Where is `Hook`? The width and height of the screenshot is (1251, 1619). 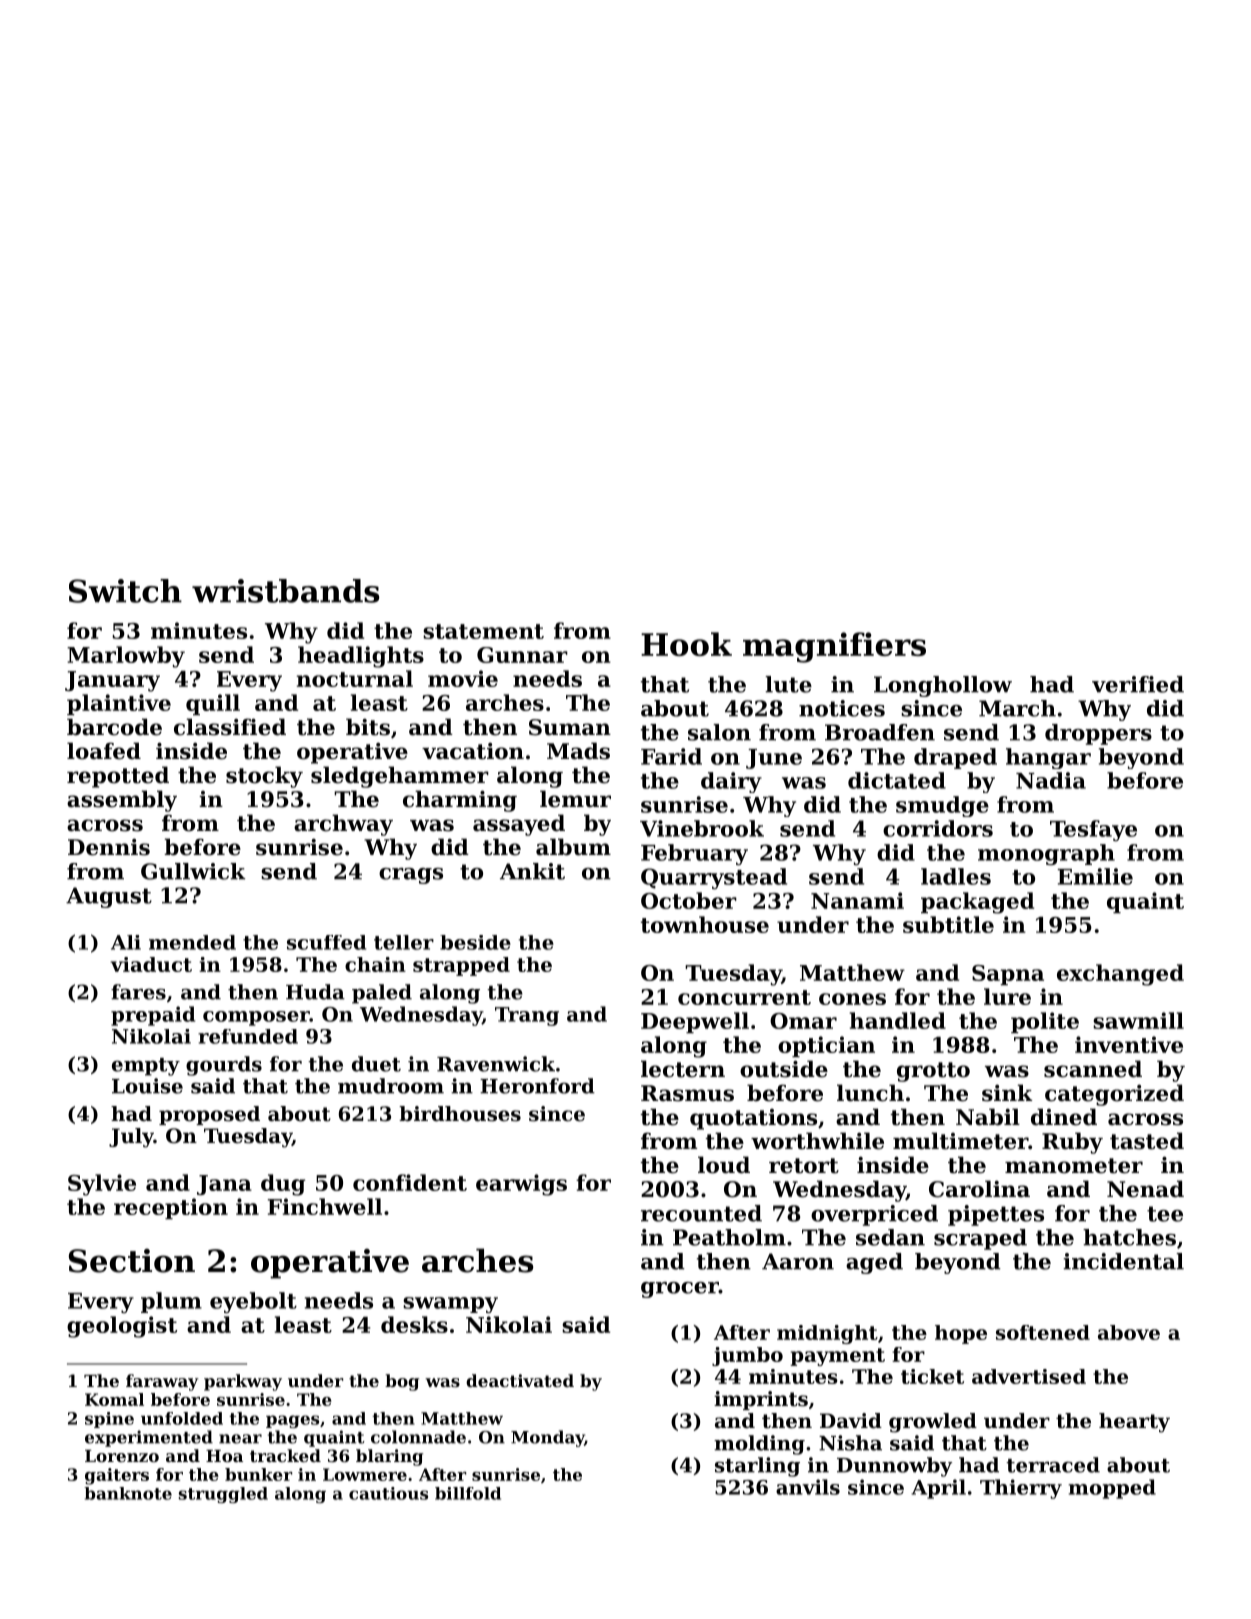
Hook is located at coordinates (686, 644).
